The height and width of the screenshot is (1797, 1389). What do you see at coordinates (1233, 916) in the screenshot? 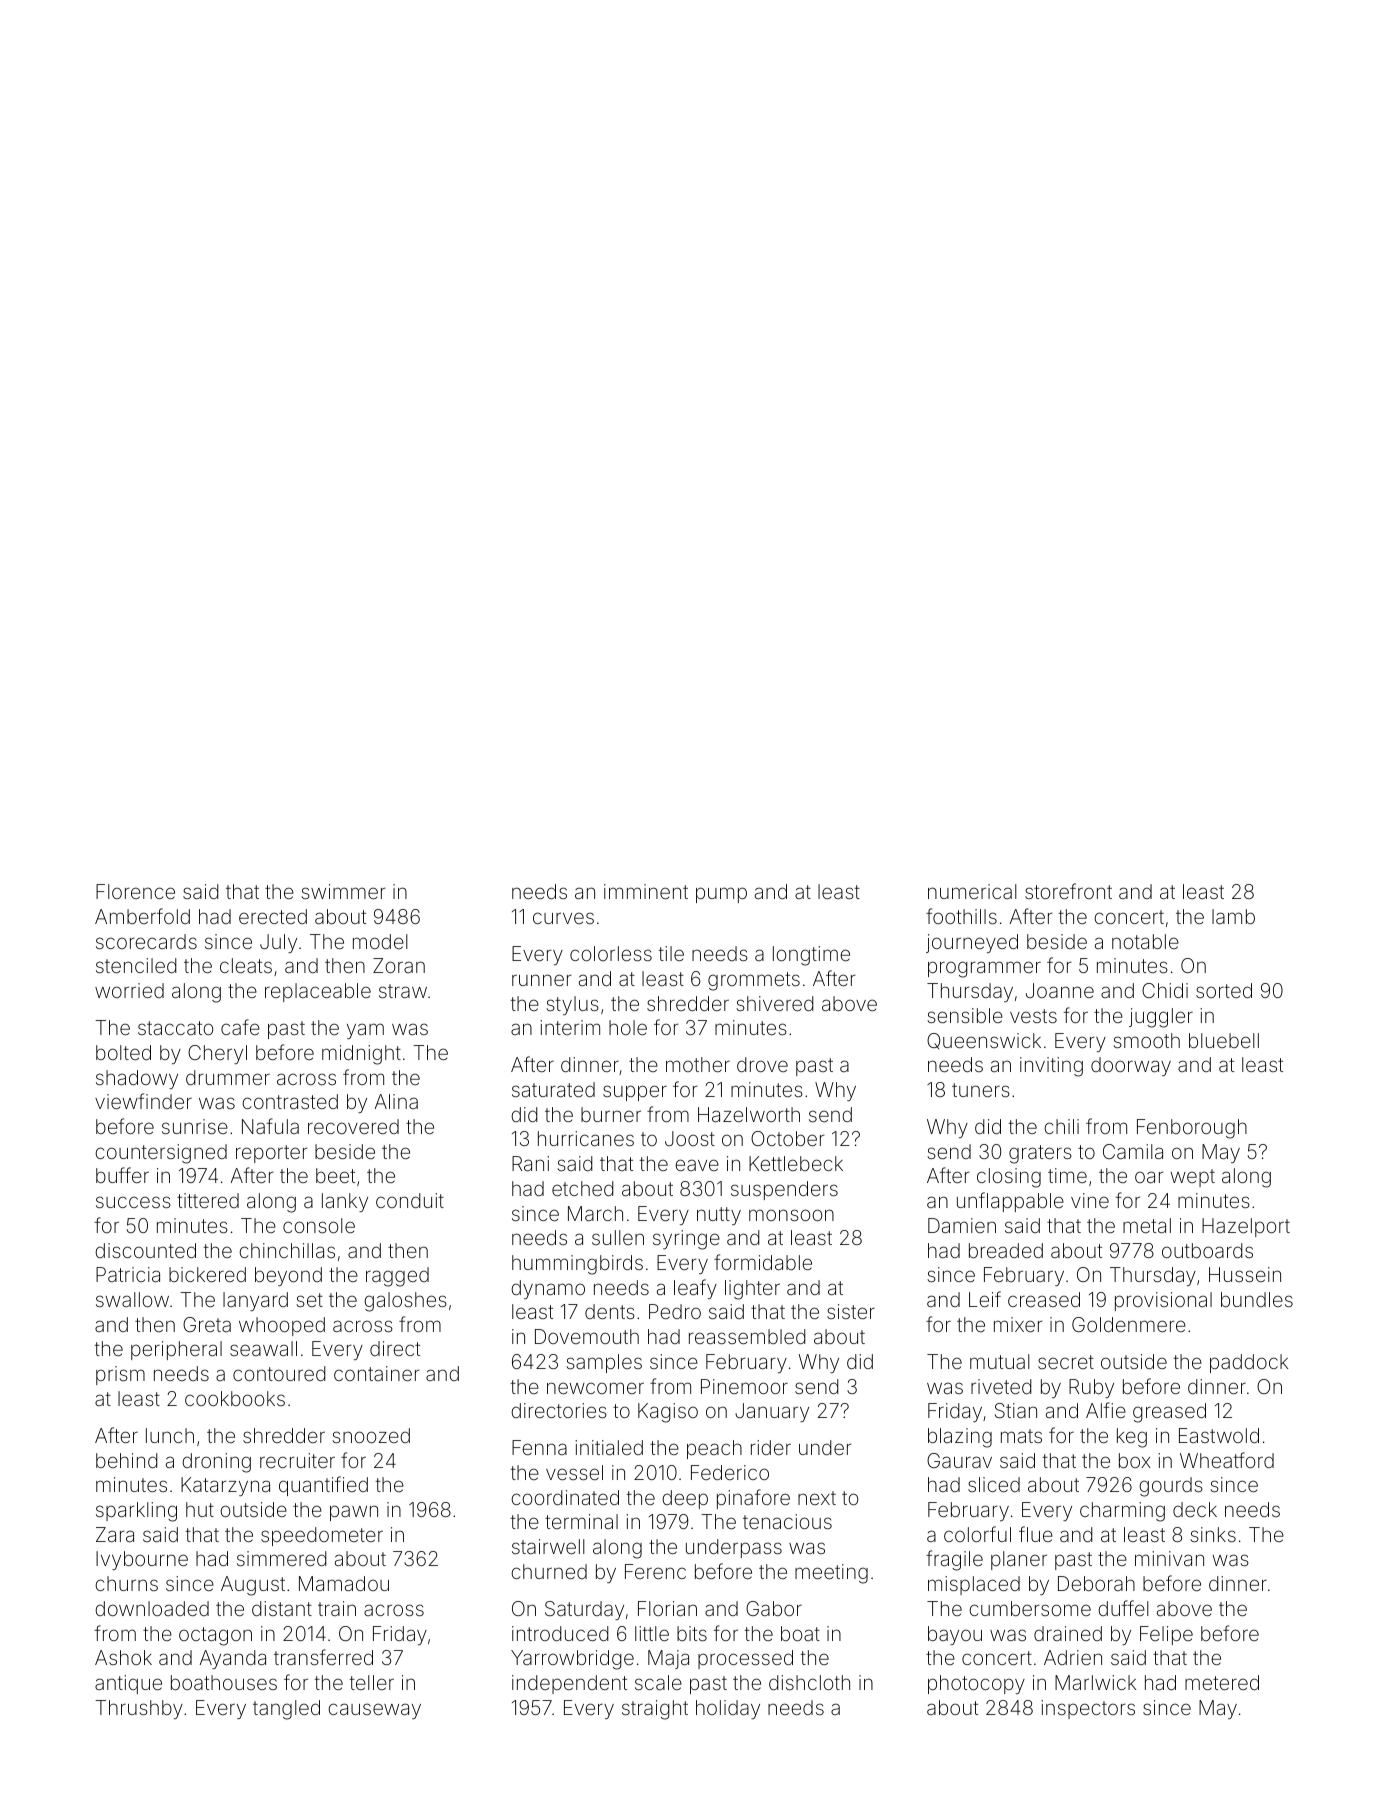
I see `lamb` at bounding box center [1233, 916].
